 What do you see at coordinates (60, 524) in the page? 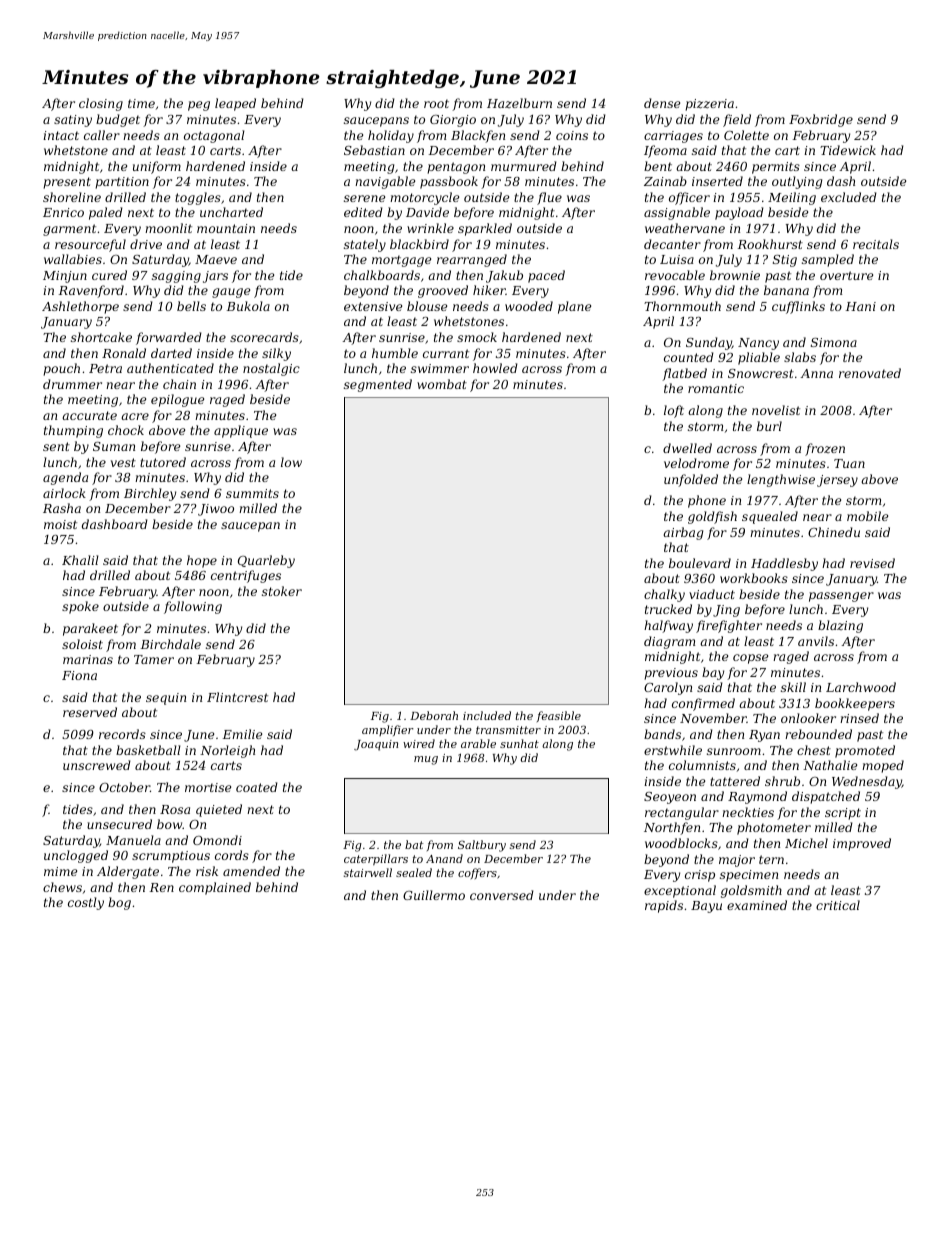
I see `moist` at bounding box center [60, 524].
